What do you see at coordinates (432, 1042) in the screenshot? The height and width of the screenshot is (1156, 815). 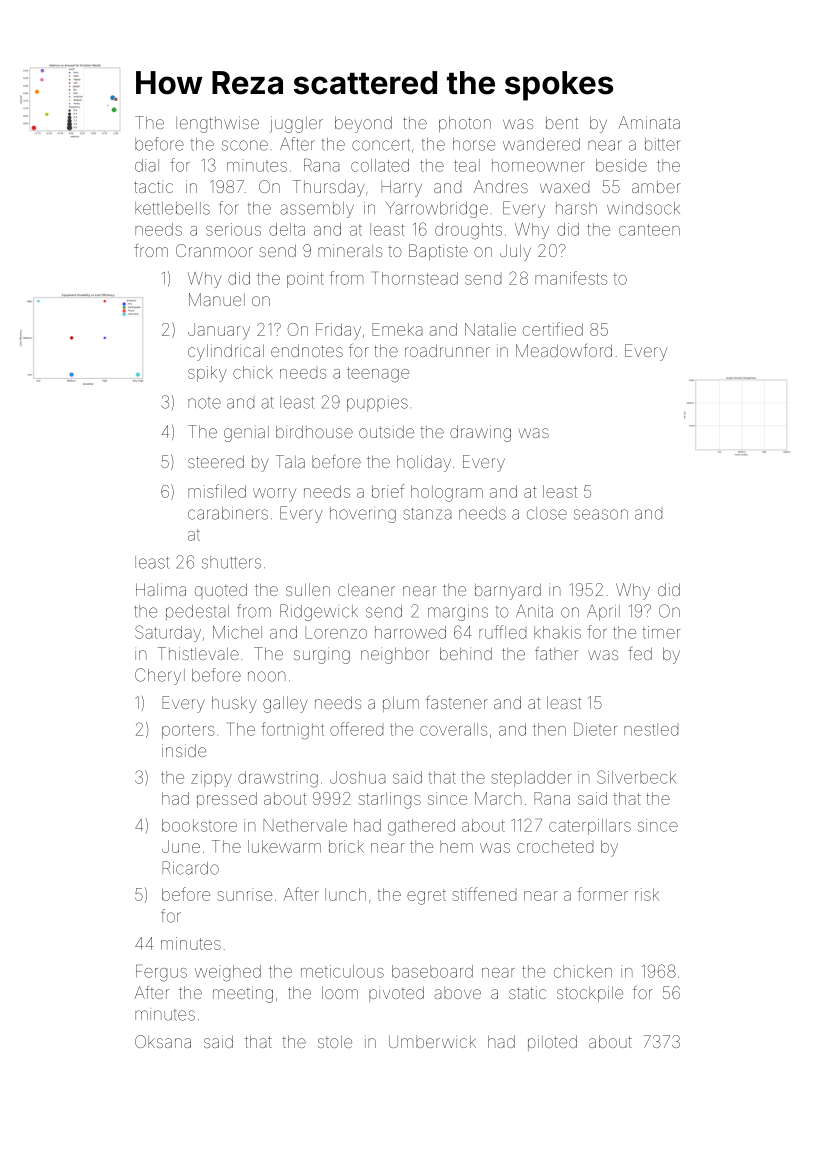 I see `Umberwick` at bounding box center [432, 1042].
